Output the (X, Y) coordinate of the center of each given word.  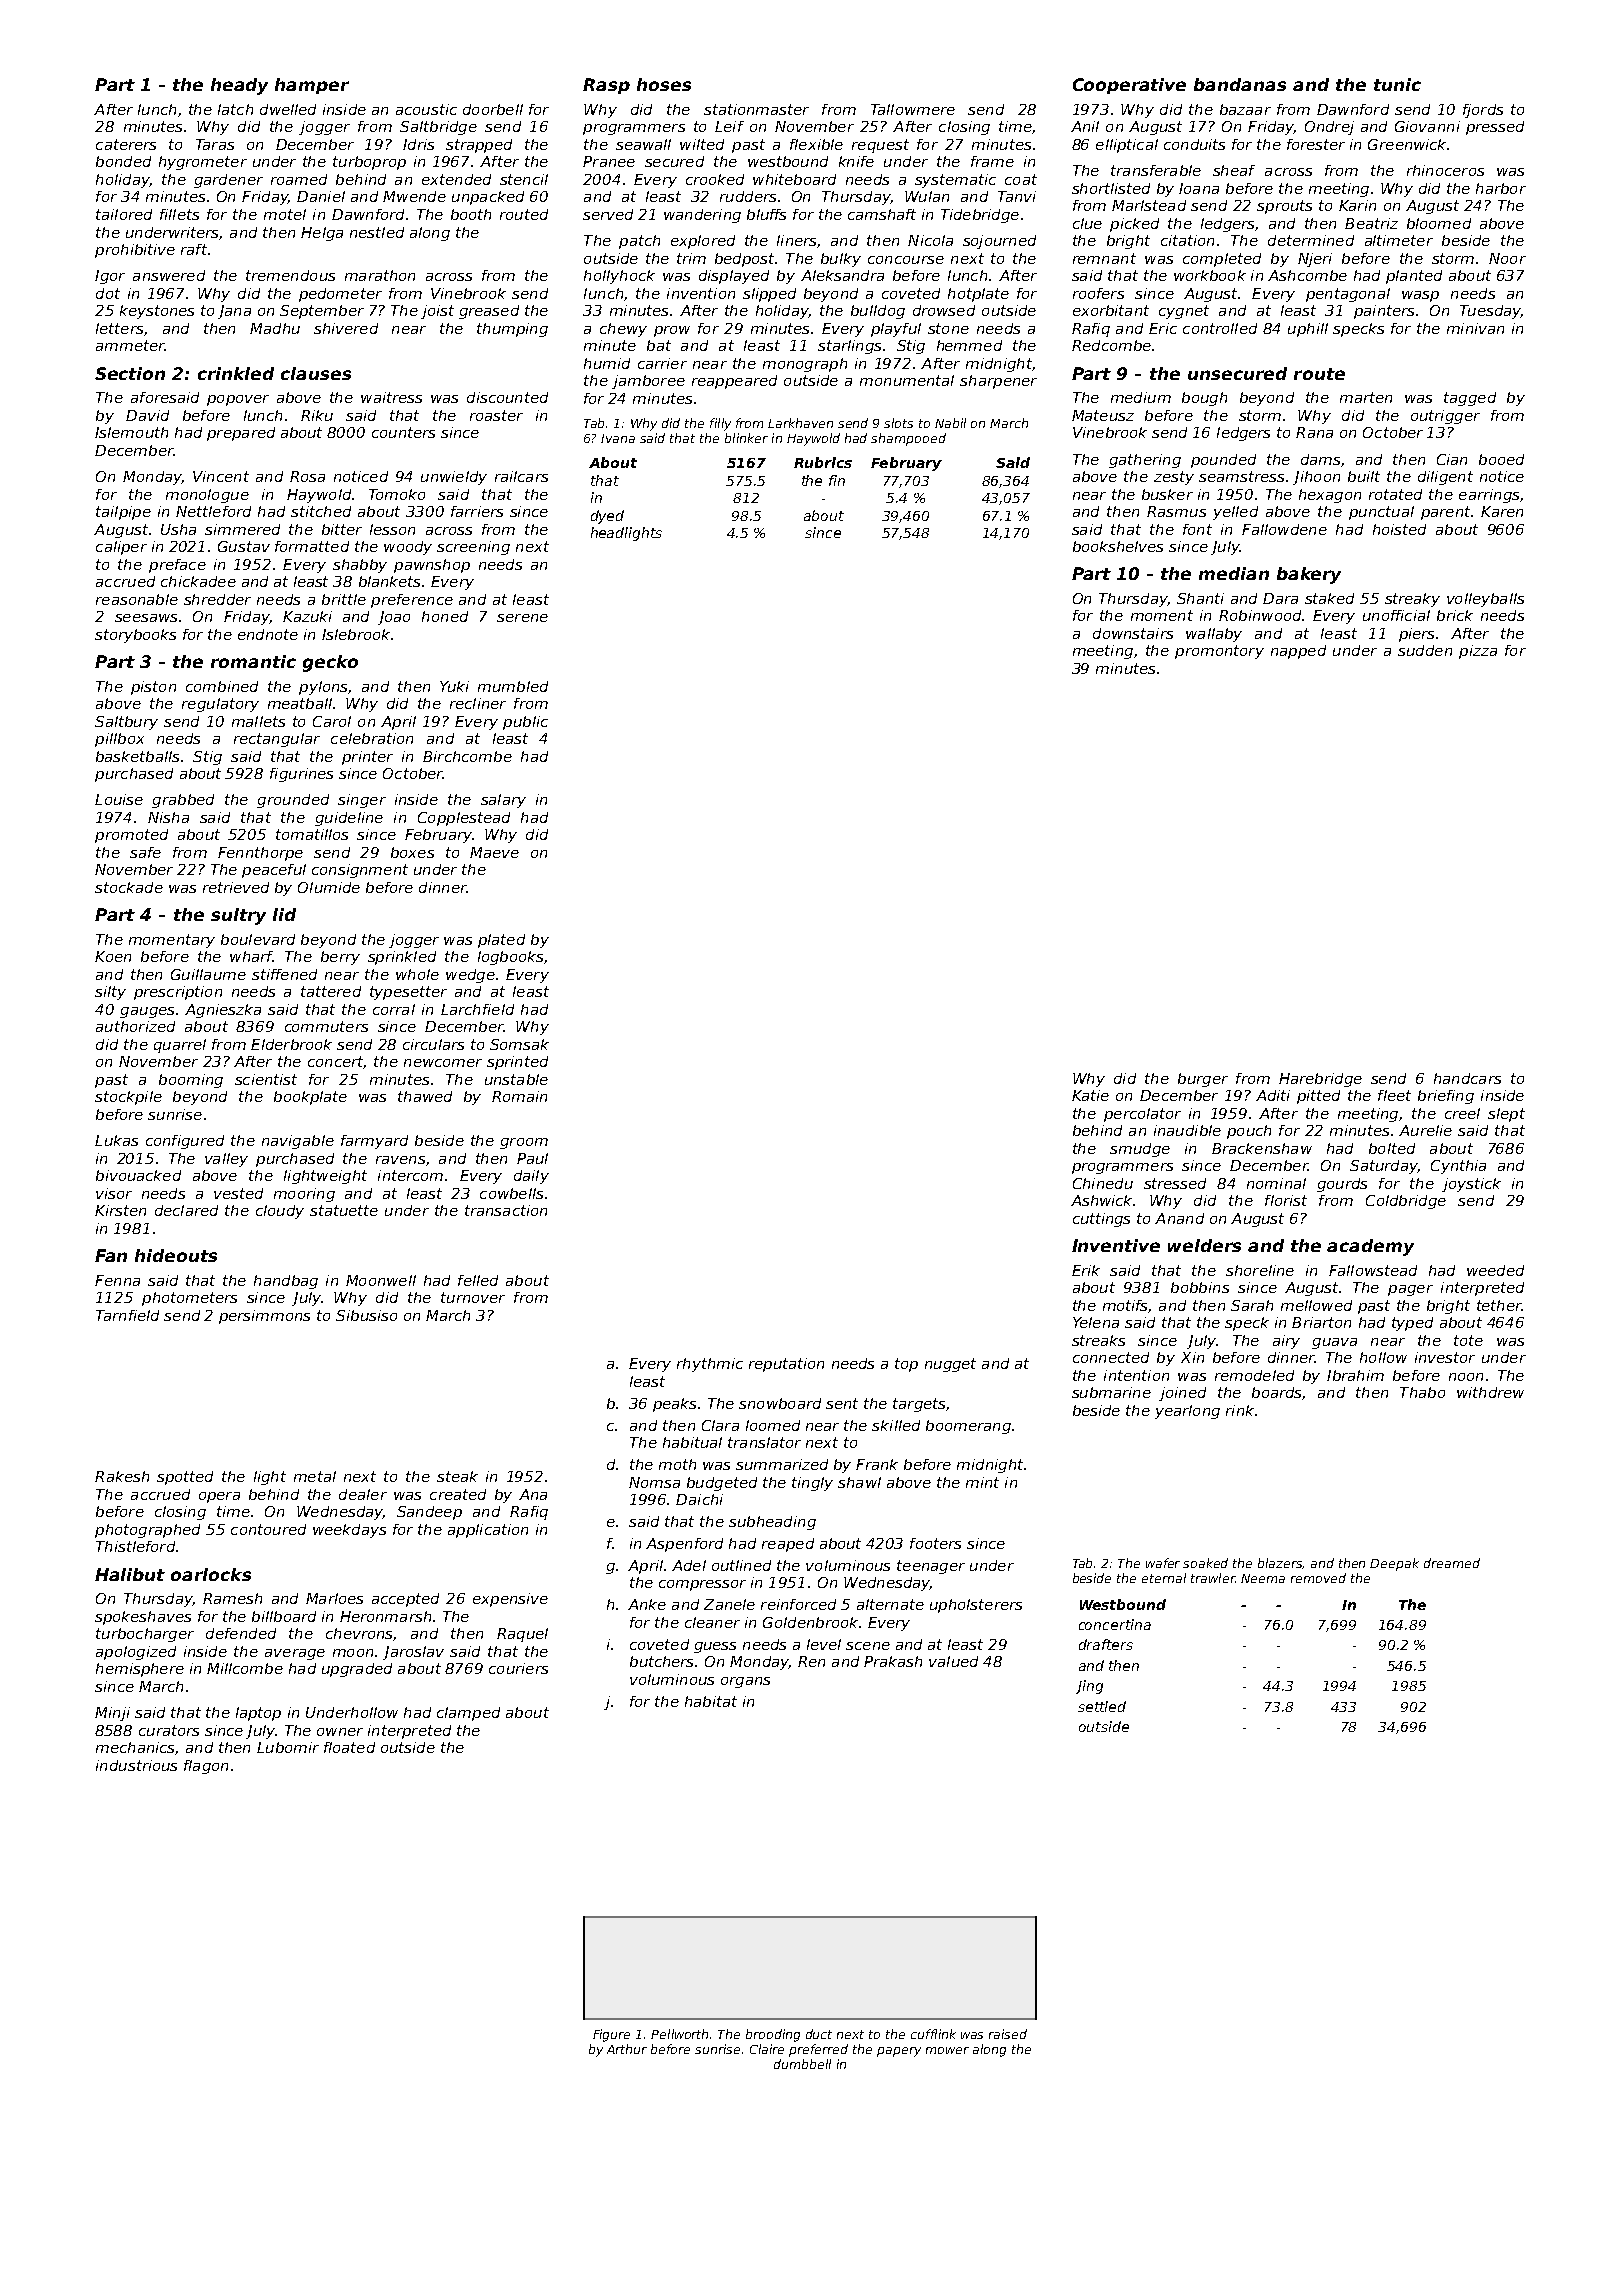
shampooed (908, 439)
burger (1203, 1080)
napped (1298, 652)
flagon (206, 1767)
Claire (767, 2049)
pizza (1478, 652)
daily (531, 1177)
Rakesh (122, 1476)
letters (119, 328)
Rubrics (823, 462)
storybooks (135, 636)
